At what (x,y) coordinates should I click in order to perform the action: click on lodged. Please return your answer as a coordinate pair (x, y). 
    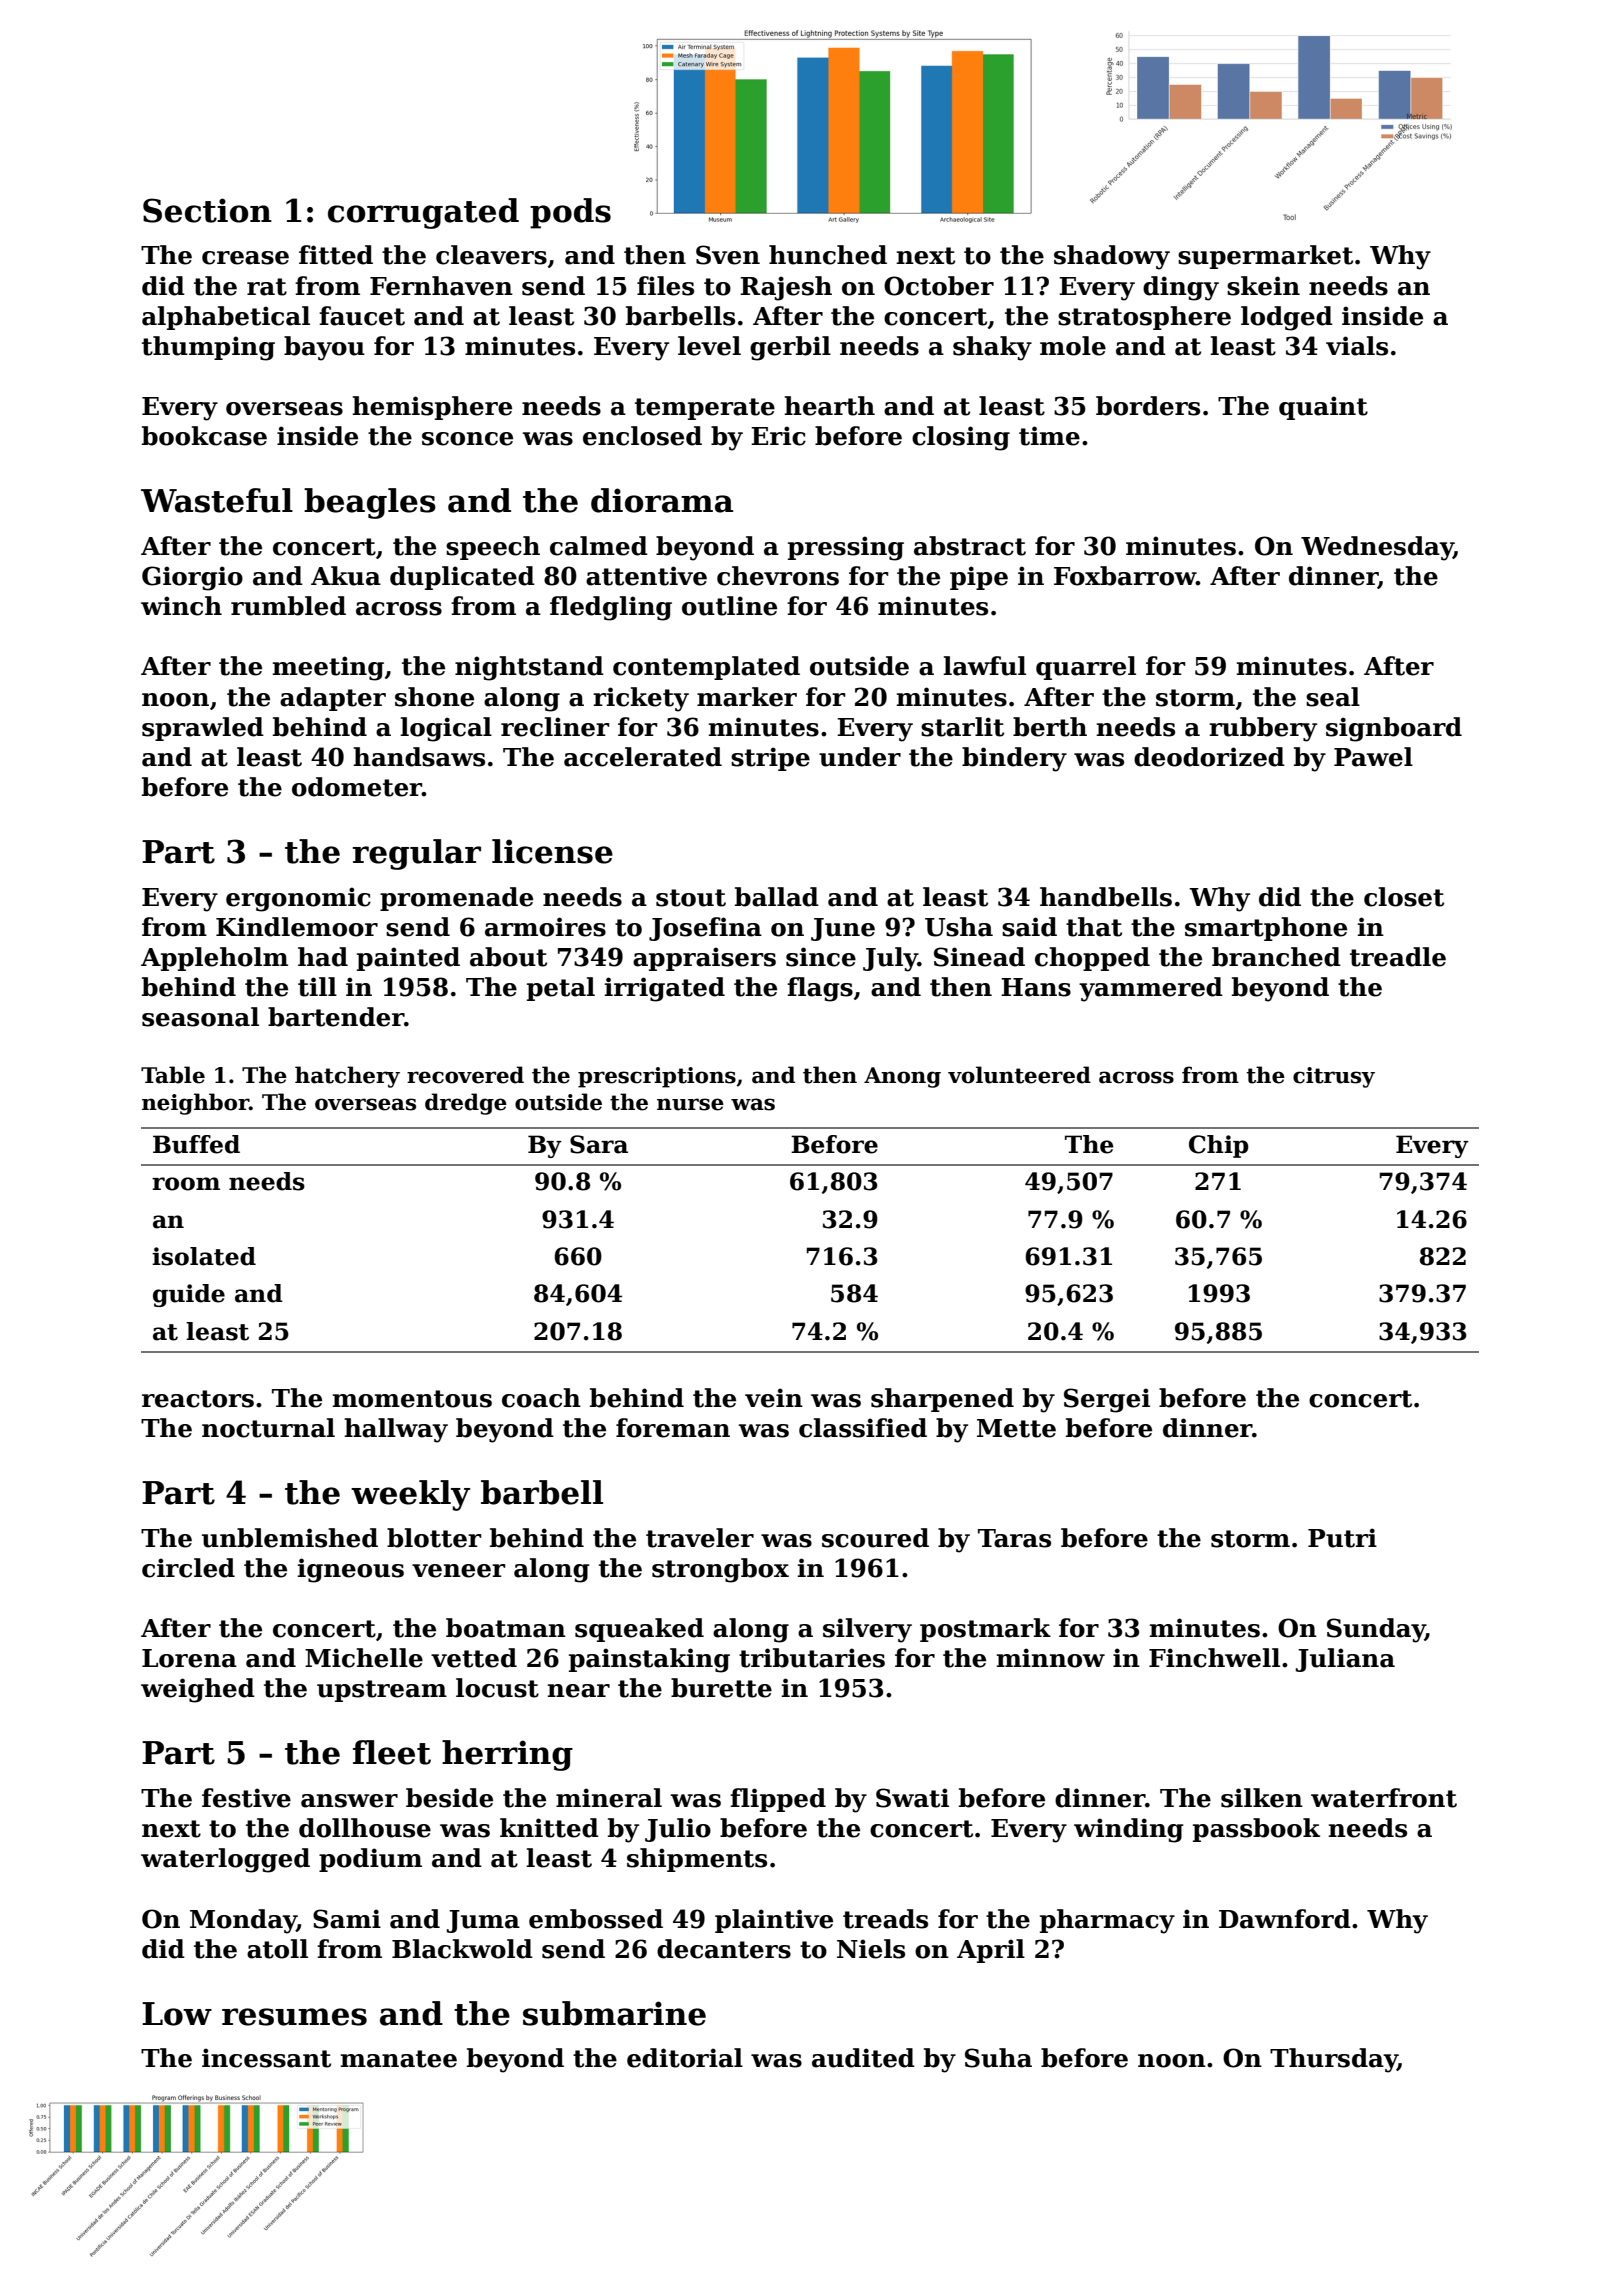
    Looking at the image, I should click on (1287, 318).
